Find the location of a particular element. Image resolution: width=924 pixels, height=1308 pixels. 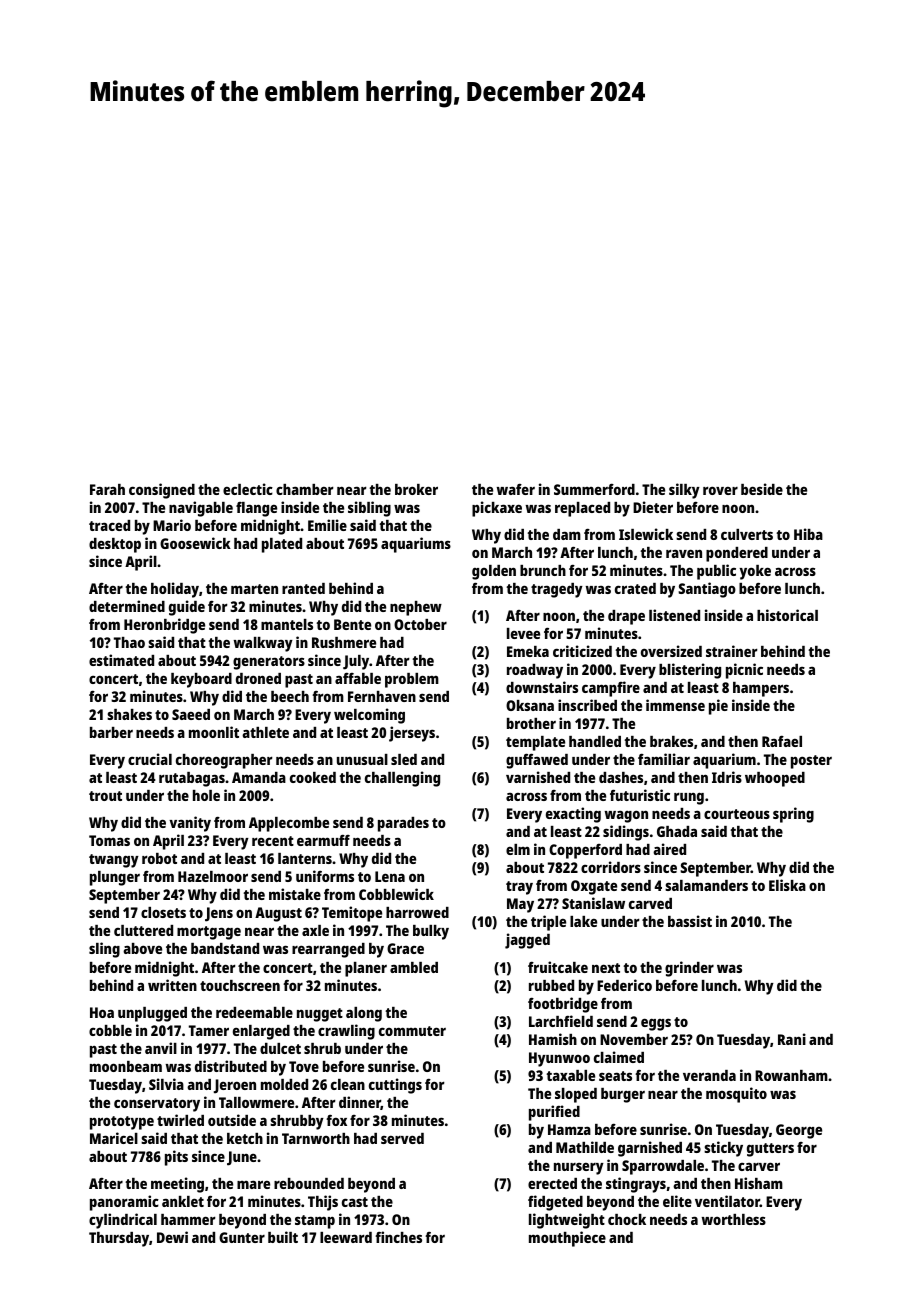

claimed is located at coordinates (619, 1057).
